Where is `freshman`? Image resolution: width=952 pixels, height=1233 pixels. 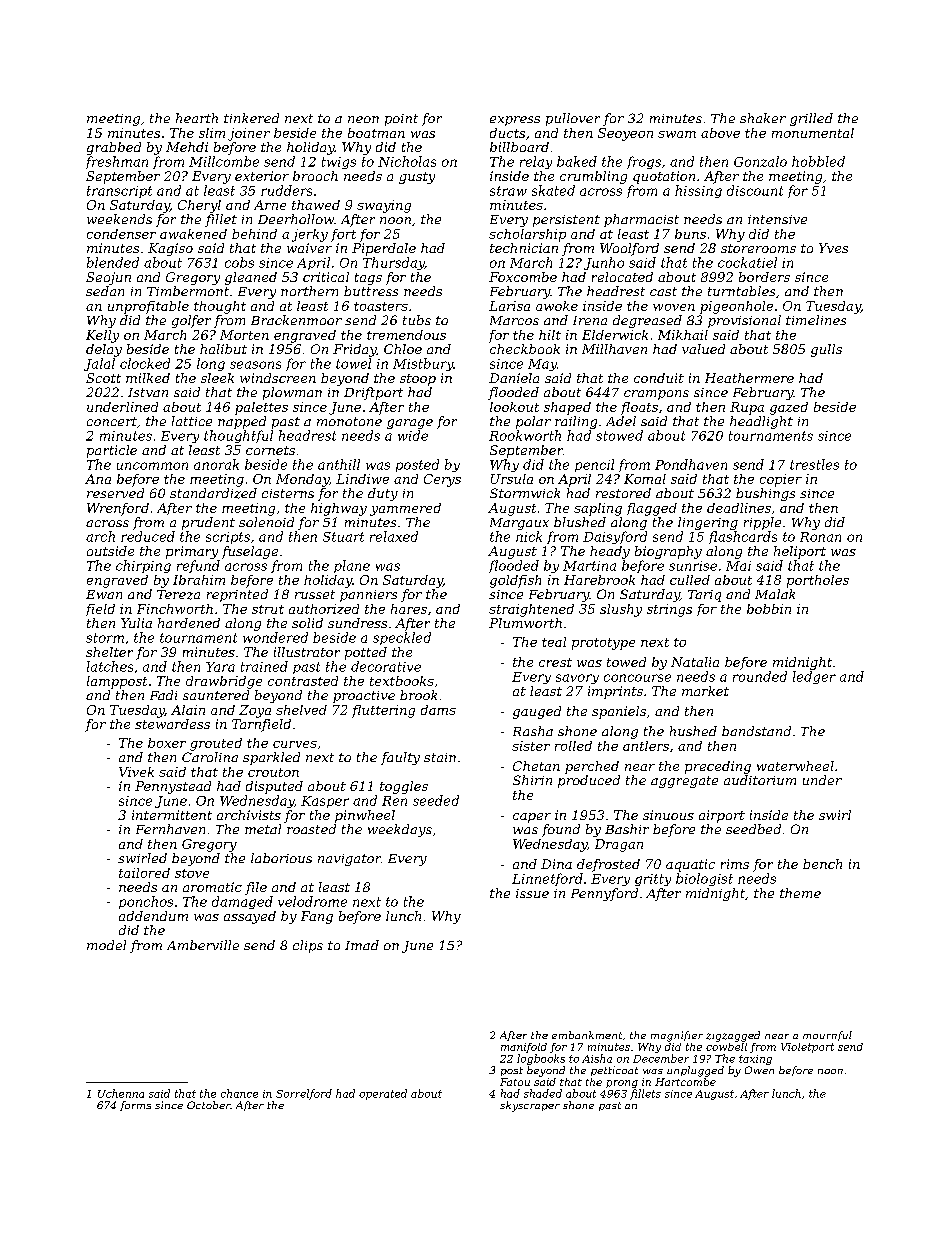
freshman is located at coordinates (117, 162).
